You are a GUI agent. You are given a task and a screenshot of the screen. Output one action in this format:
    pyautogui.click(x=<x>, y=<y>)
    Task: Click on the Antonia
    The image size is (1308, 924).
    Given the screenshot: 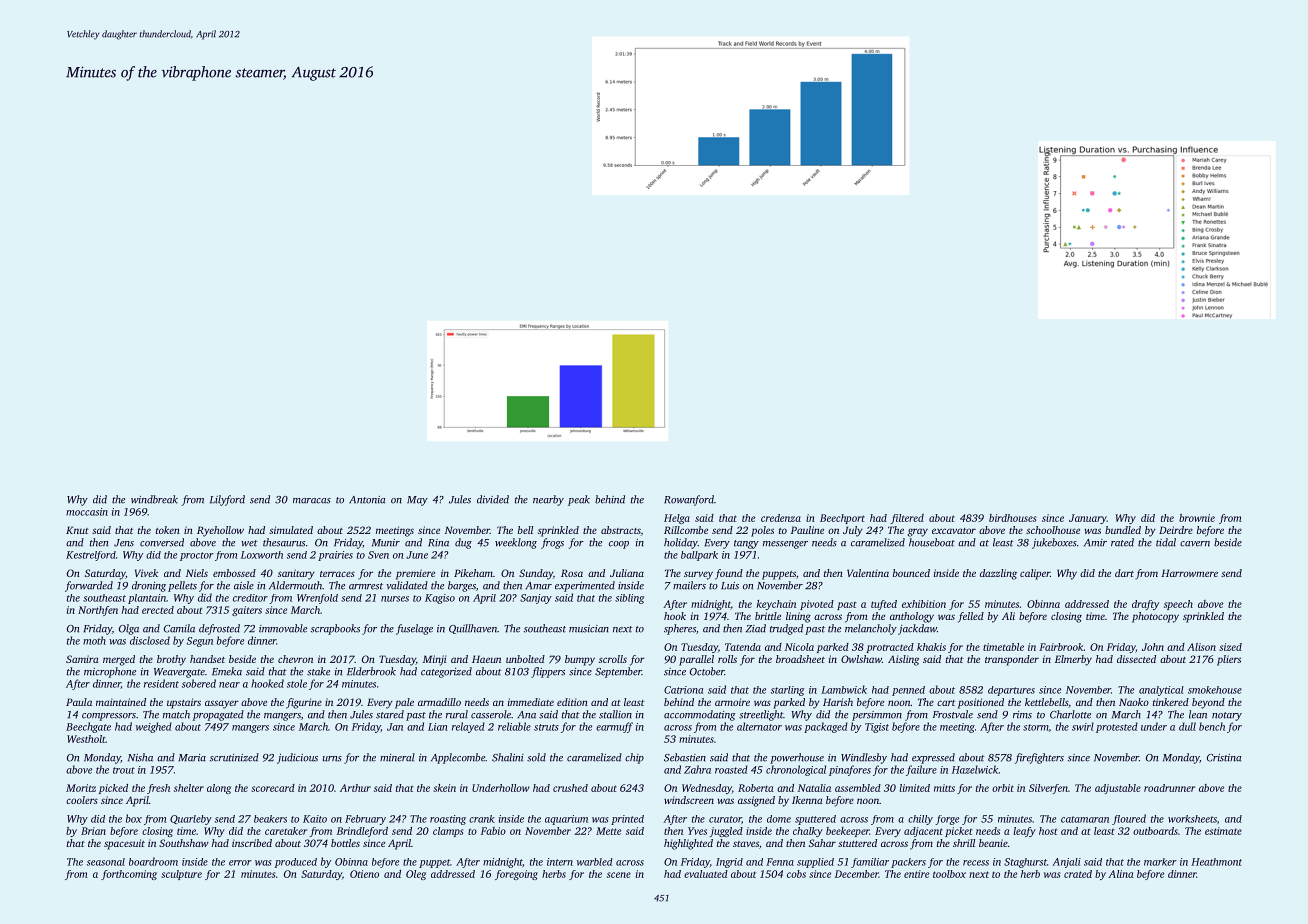 What is the action you would take?
    pyautogui.click(x=367, y=500)
